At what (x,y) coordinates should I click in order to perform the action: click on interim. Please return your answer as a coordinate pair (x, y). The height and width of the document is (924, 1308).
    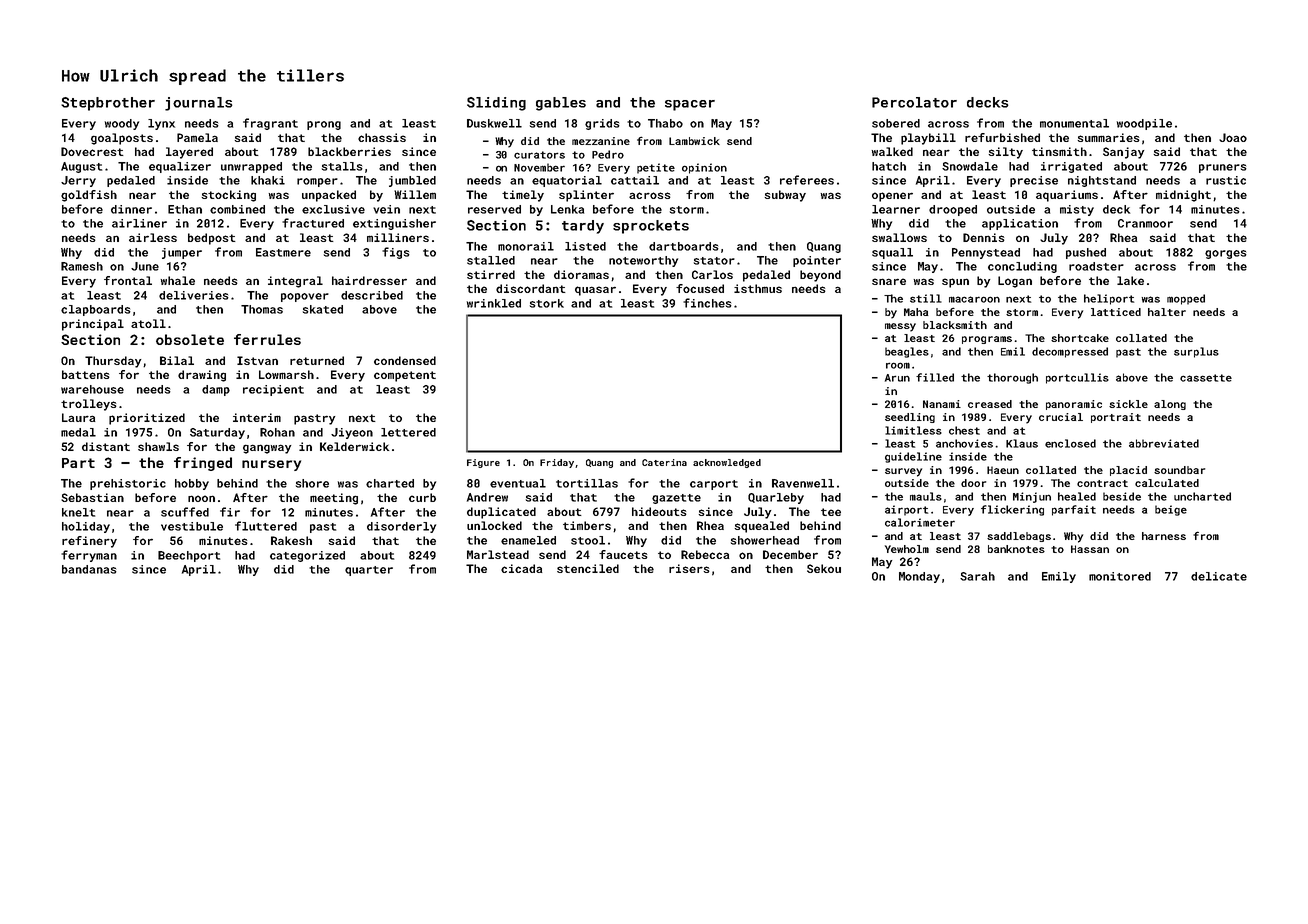
    Looking at the image, I should click on (257, 417).
